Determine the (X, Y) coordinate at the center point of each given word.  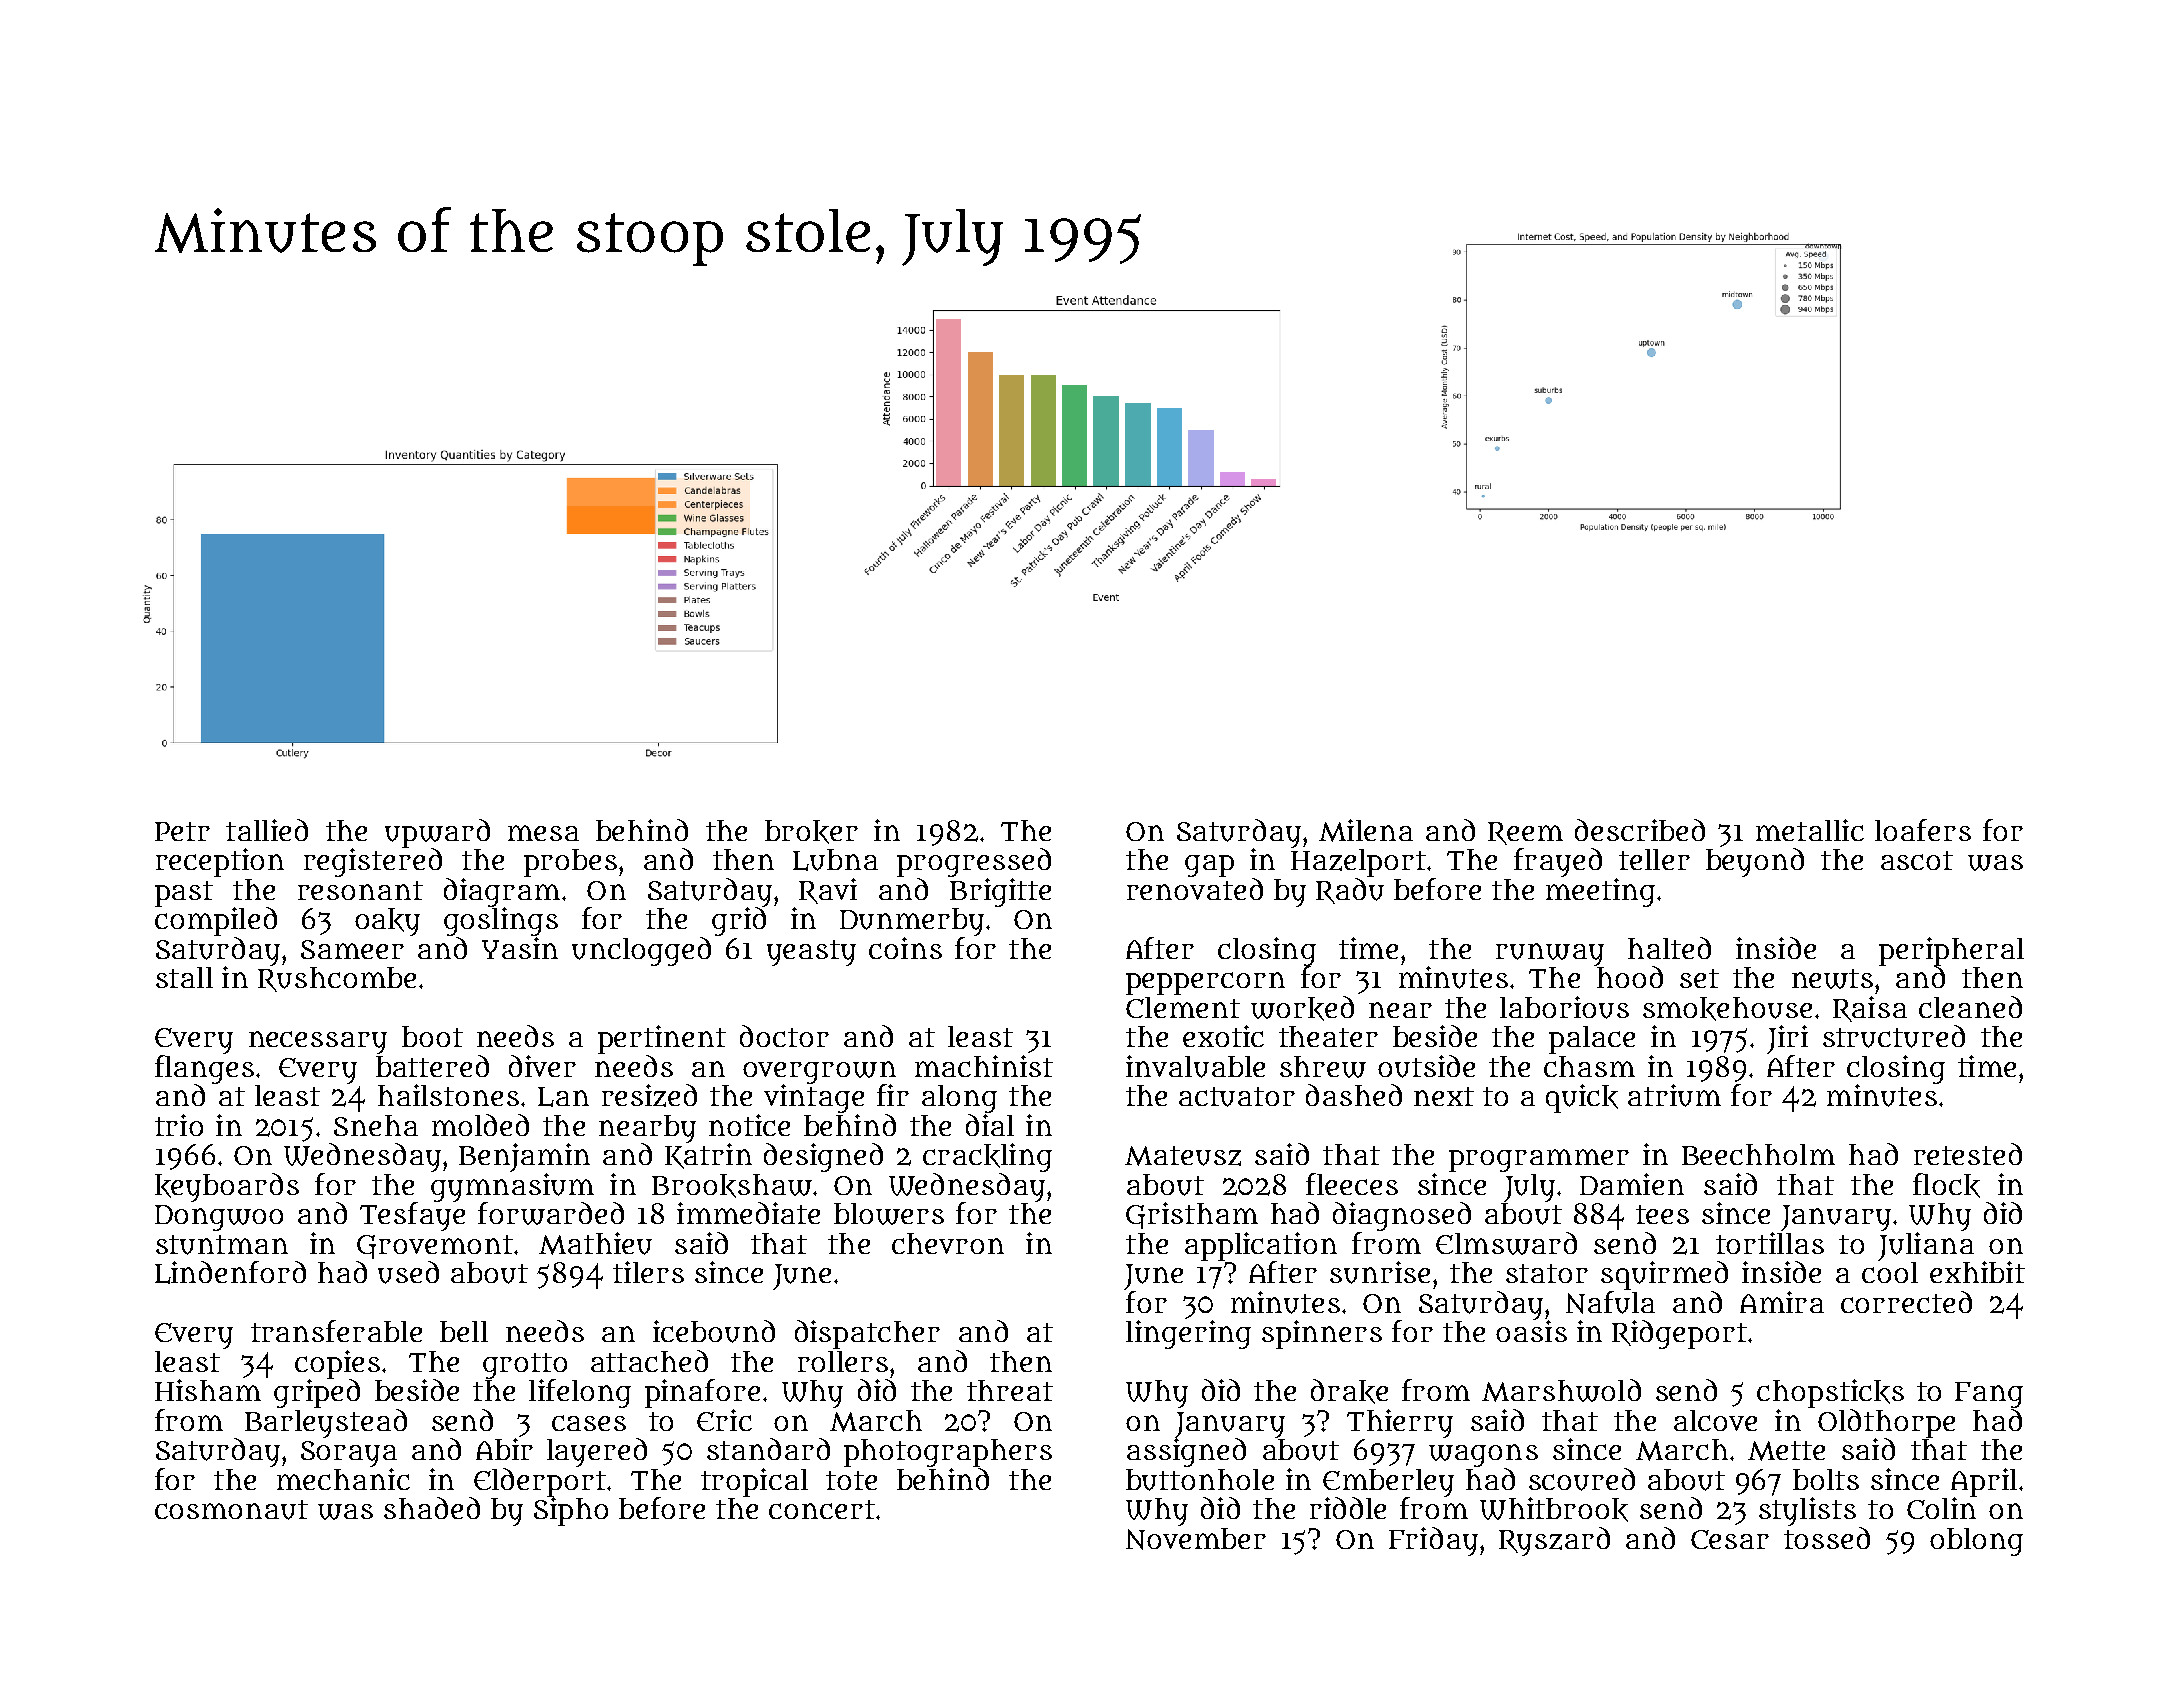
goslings (501, 921)
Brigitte (1000, 892)
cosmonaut (231, 1510)
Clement (1183, 1007)
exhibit (1977, 1272)
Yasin (520, 948)
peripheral (1951, 951)
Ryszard (1554, 1541)
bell (464, 1331)
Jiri (1787, 1039)
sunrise (1380, 1272)
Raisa (1870, 1009)
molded (480, 1125)
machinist (984, 1066)
